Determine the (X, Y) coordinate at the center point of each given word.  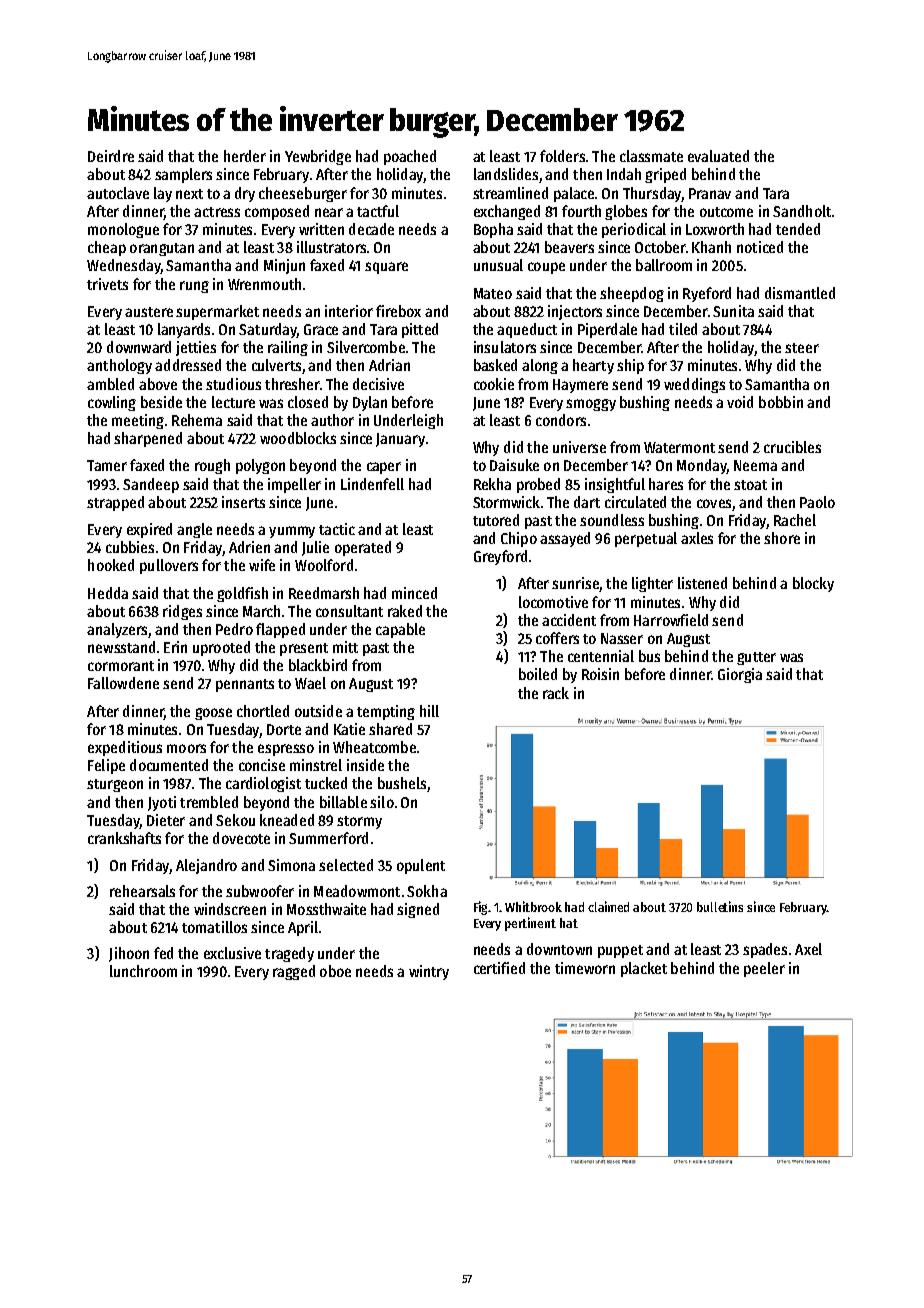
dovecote (241, 838)
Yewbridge (318, 157)
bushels (402, 783)
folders (562, 156)
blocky (813, 584)
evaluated (718, 156)
